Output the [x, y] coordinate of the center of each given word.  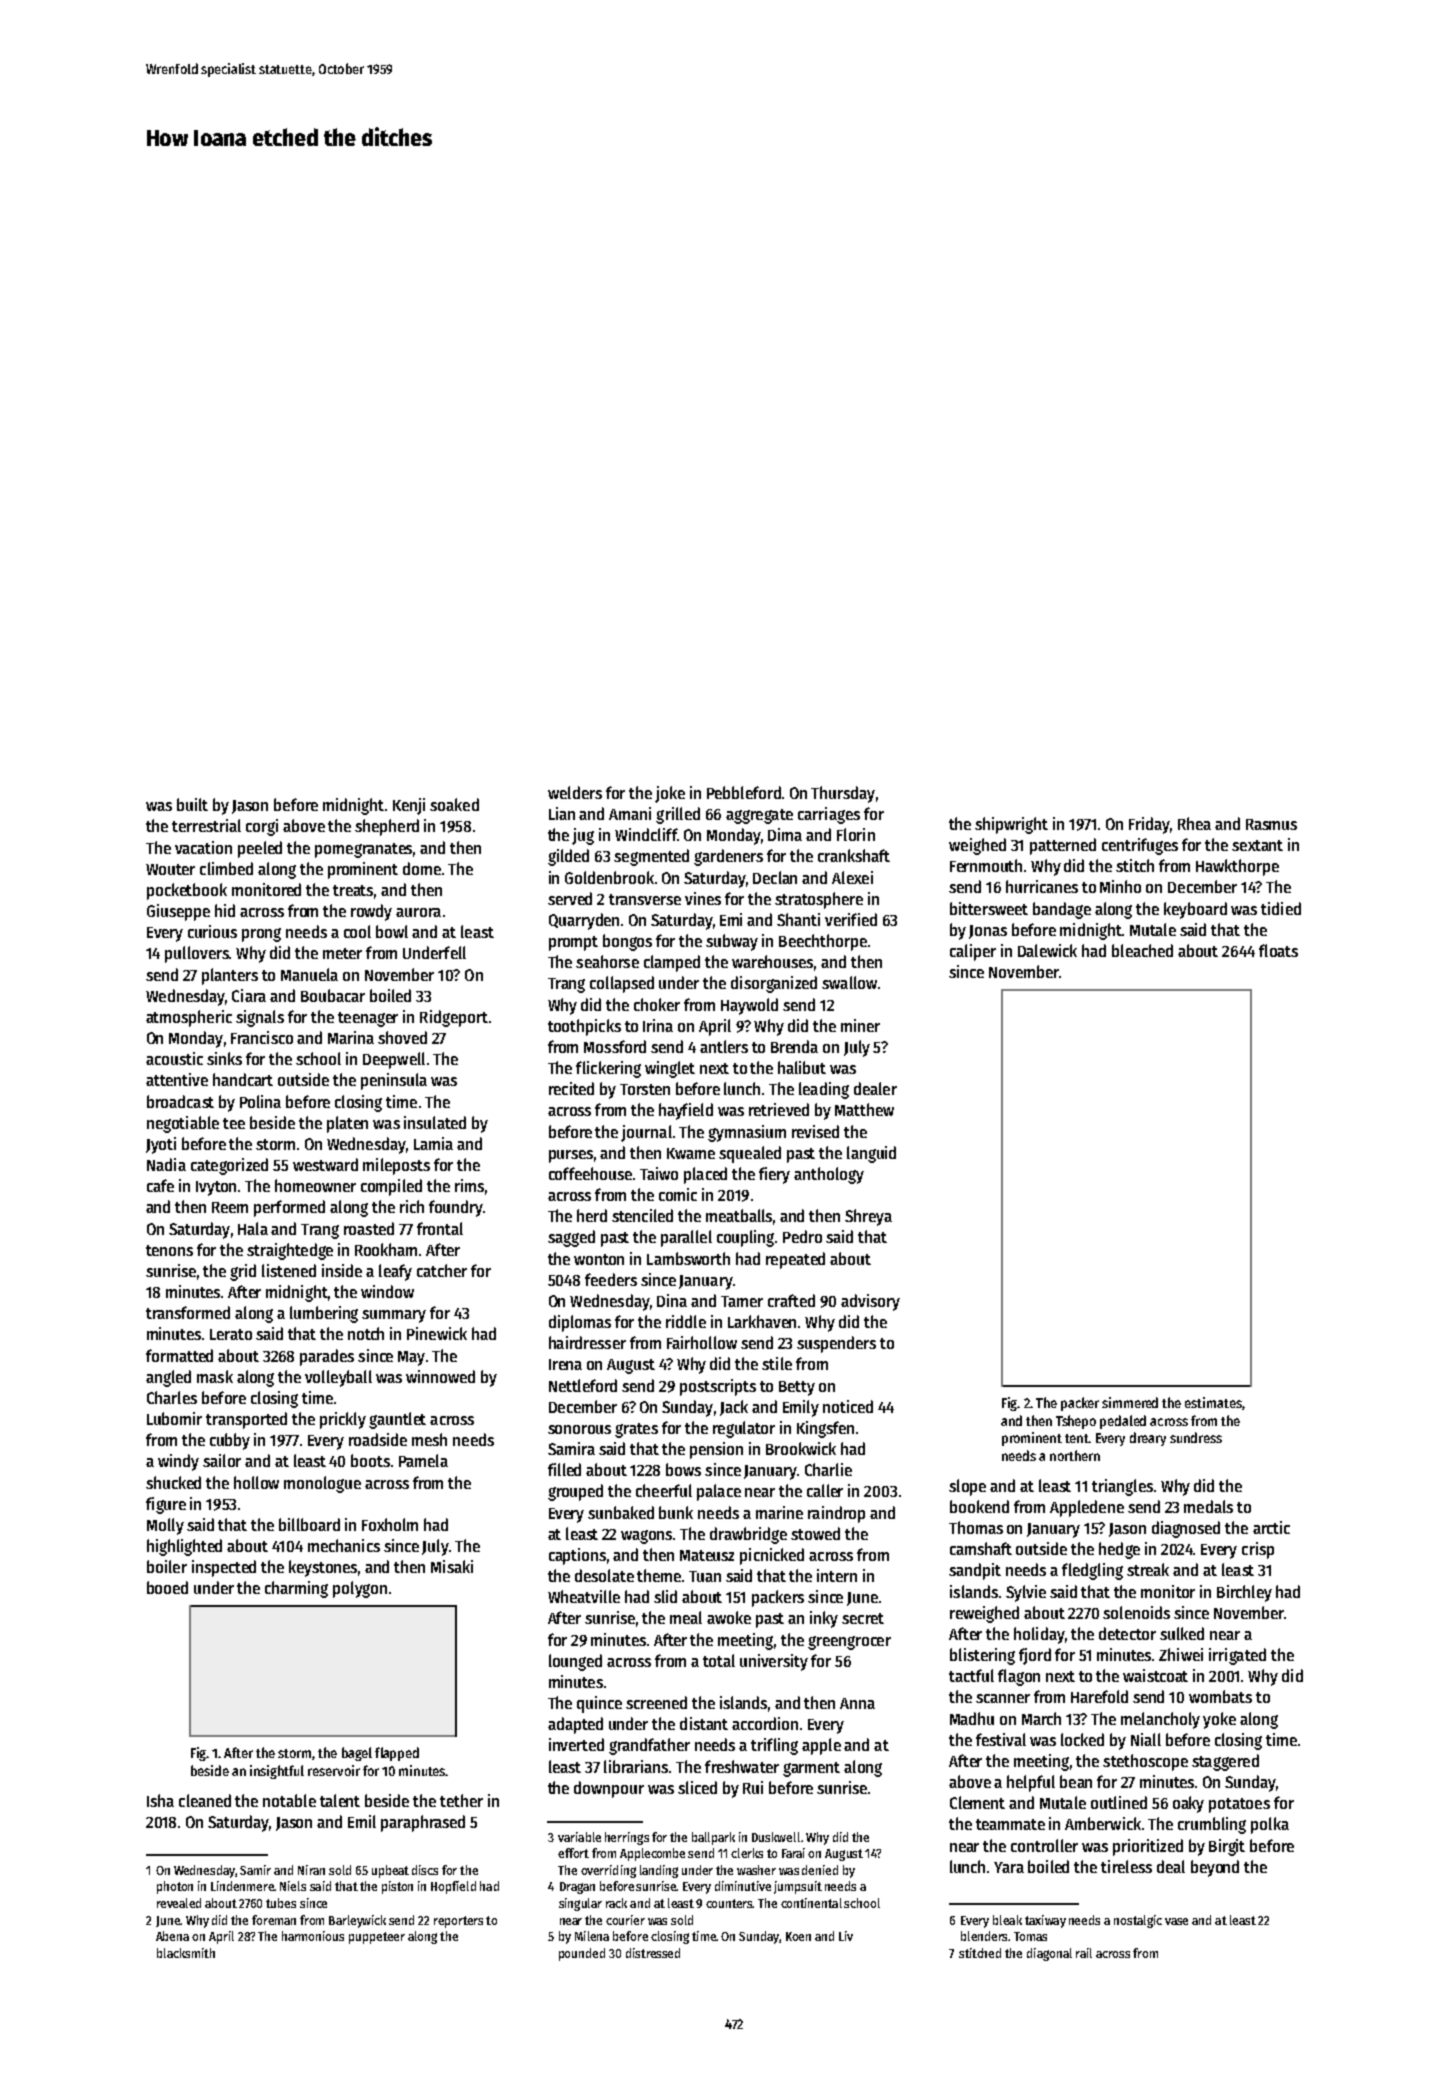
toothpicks [584, 1027]
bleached [1142, 950]
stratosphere [819, 900]
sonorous [579, 1429]
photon [175, 1887]
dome [422, 868]
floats [1278, 950]
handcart [243, 1079]
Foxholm [390, 1524]
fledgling [1092, 1571]
